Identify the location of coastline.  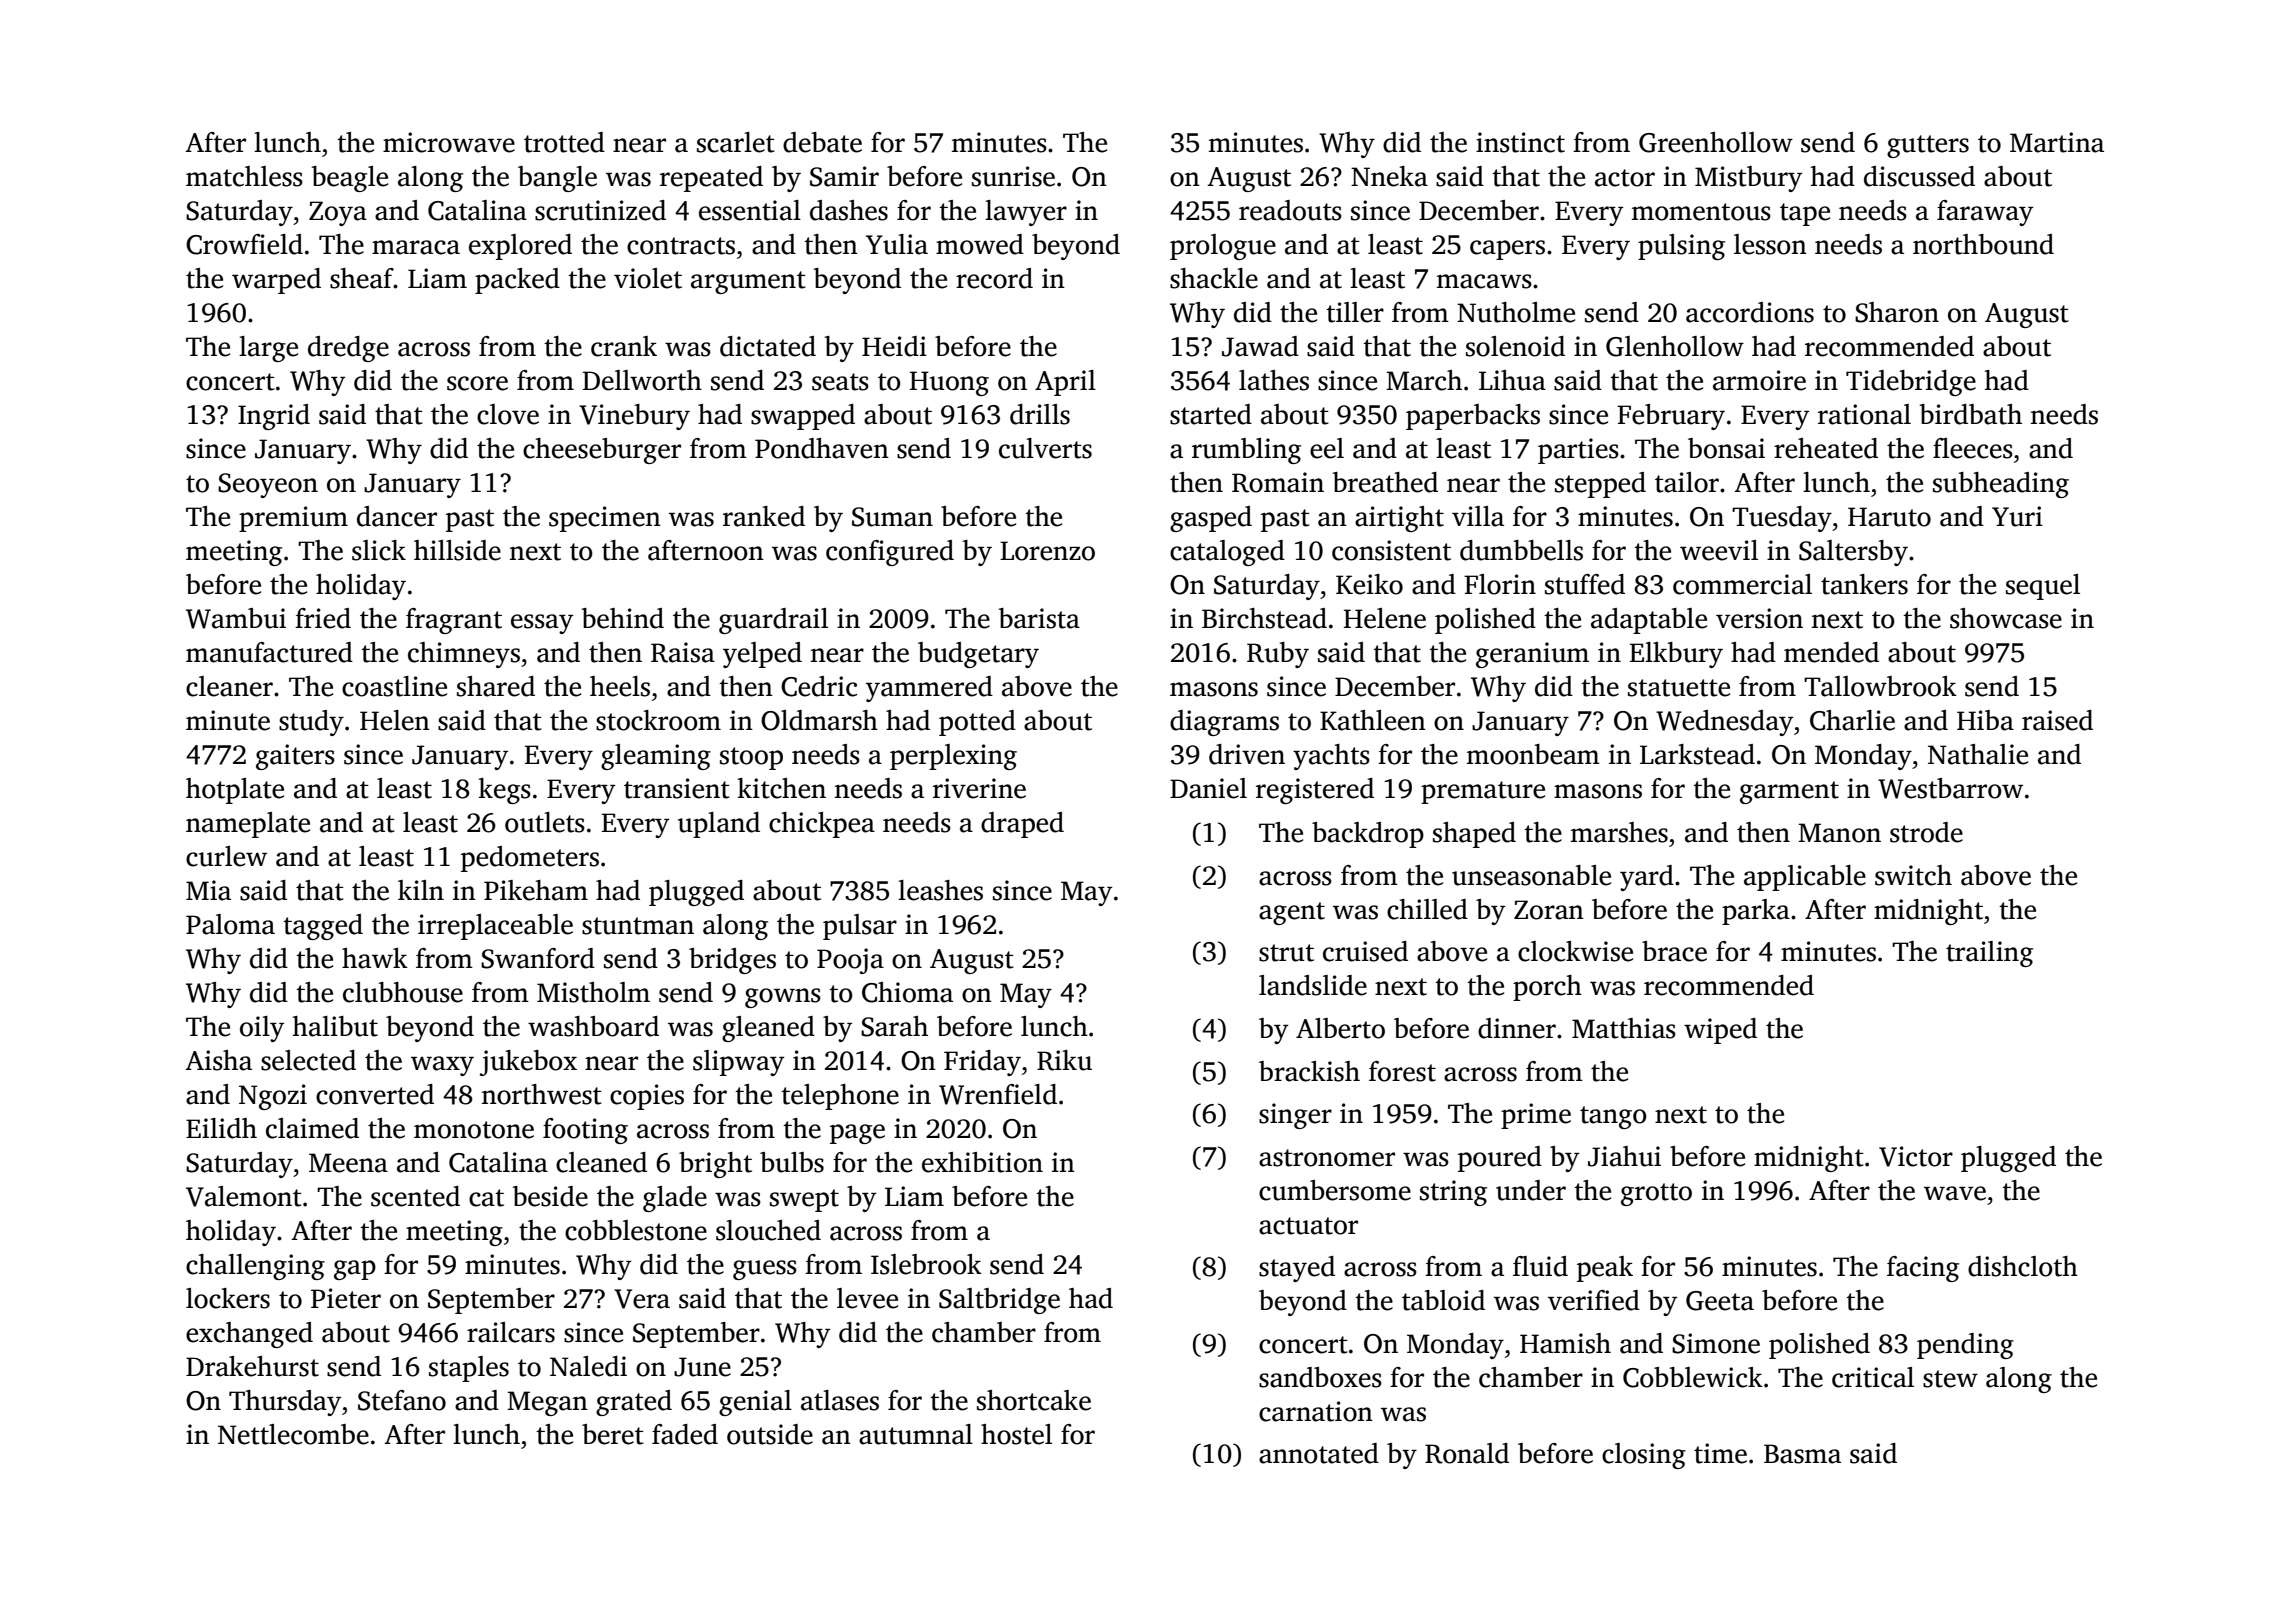
(394, 686).
